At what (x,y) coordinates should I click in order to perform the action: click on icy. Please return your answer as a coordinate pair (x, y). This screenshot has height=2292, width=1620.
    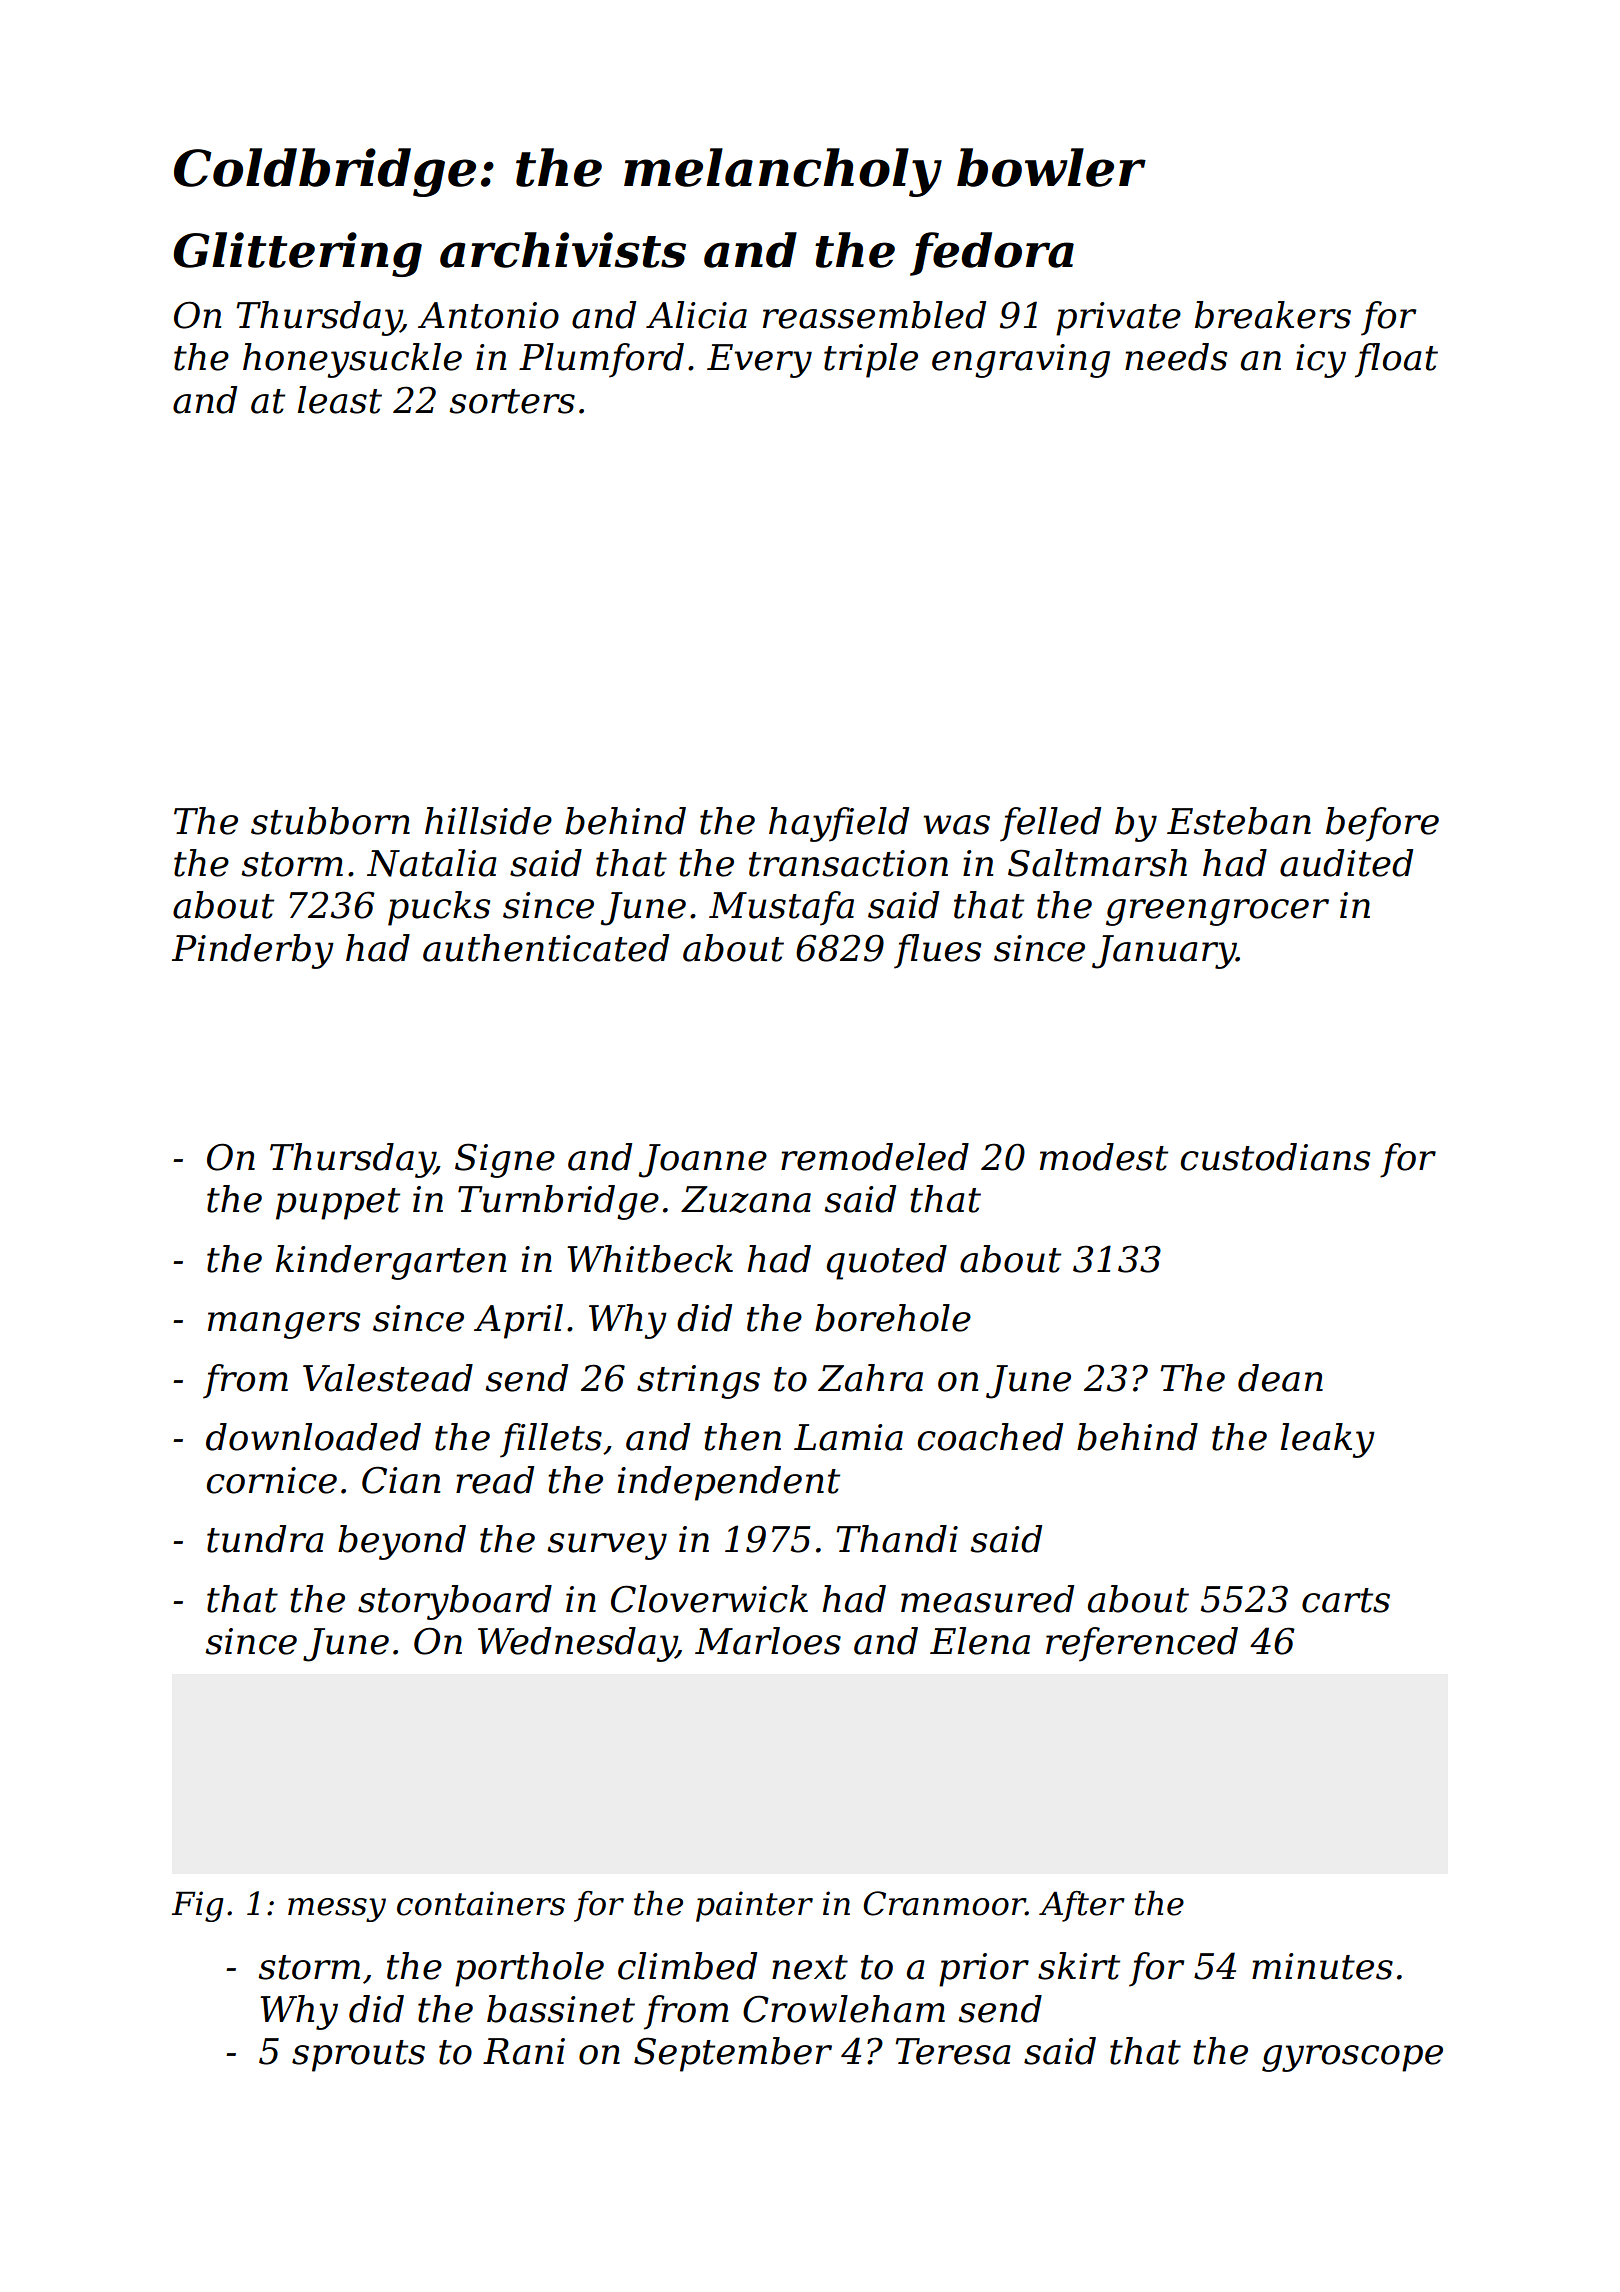
    Looking at the image, I should click on (1321, 361).
